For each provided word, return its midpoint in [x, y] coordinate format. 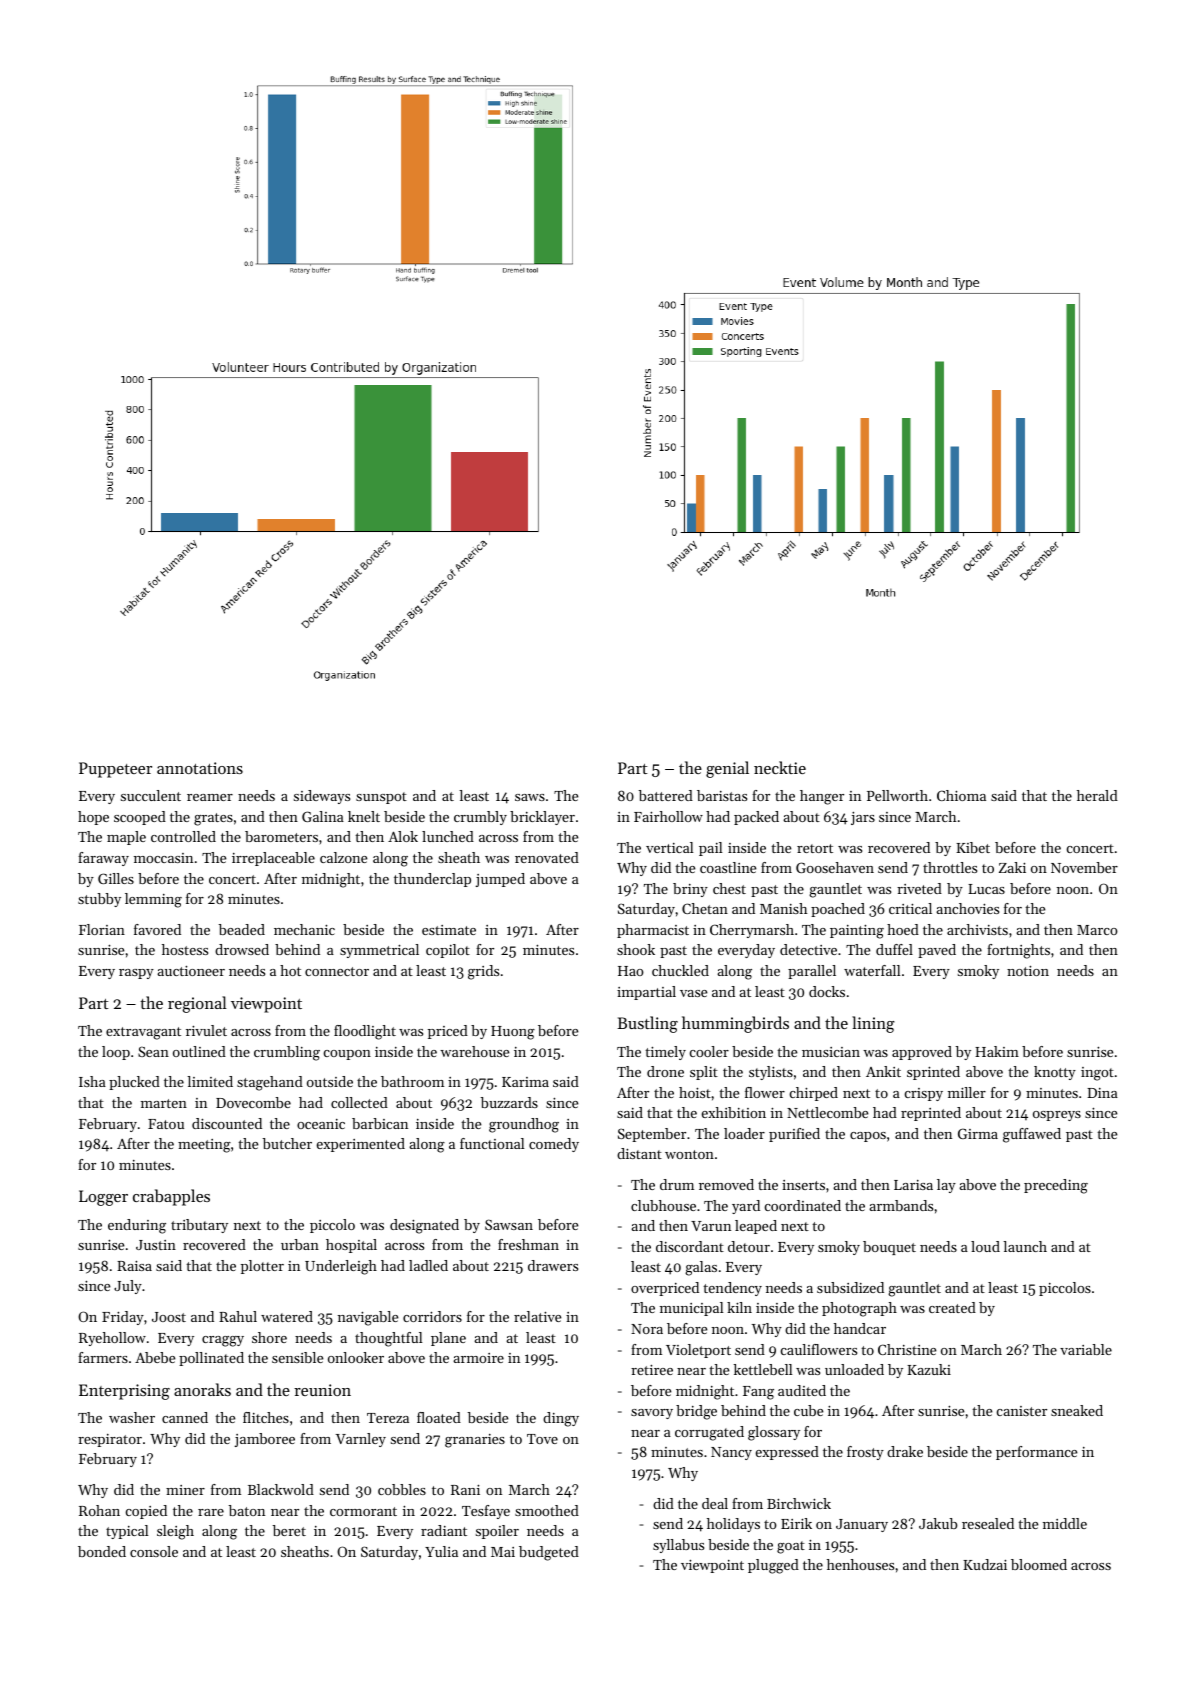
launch [1025, 1246]
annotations [200, 768]
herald [1097, 795]
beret [289, 1530]
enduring [137, 1226]
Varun [711, 1226]
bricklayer [542, 818]
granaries [475, 1441]
